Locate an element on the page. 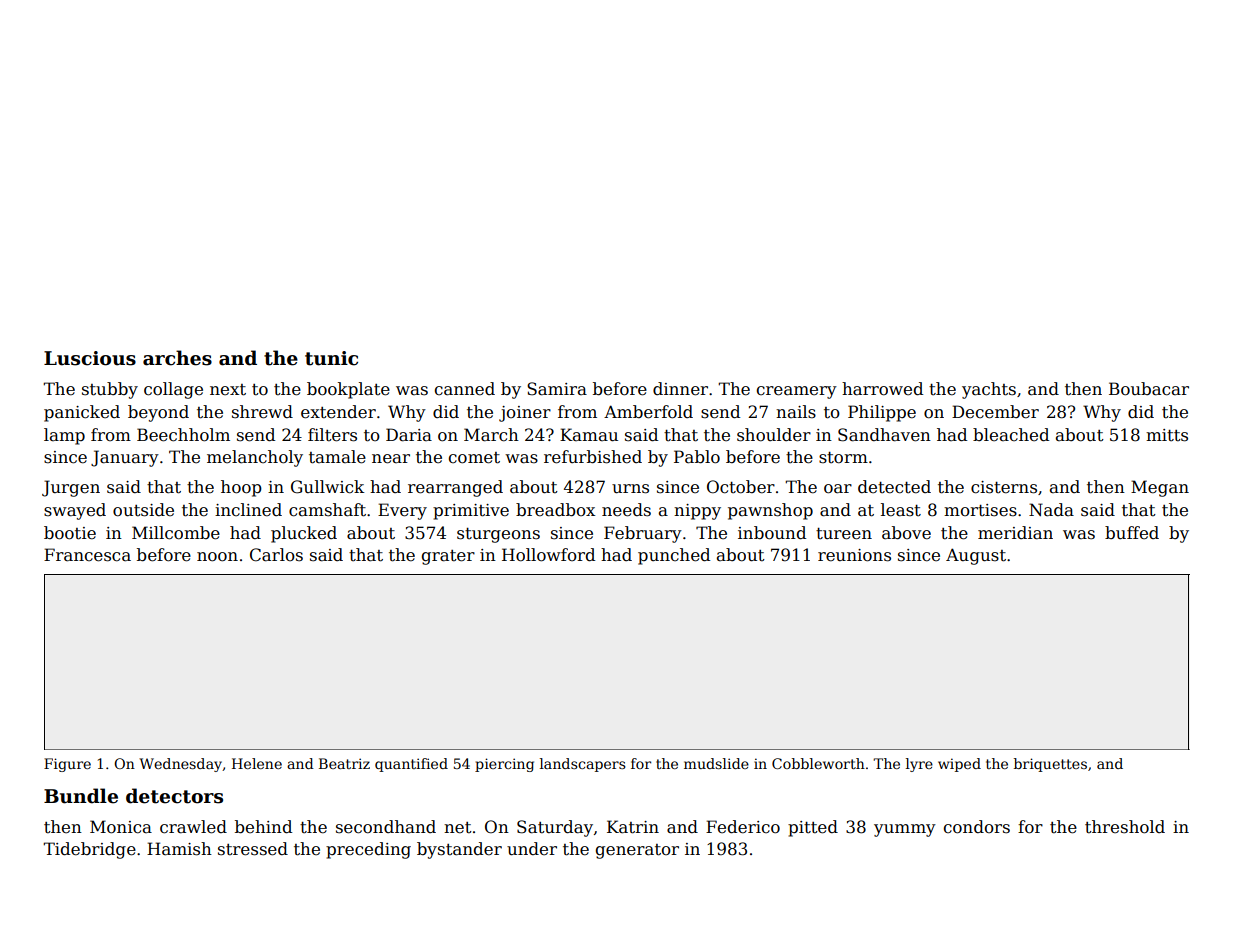 The image size is (1233, 952). Boubacar is located at coordinates (1149, 389).
